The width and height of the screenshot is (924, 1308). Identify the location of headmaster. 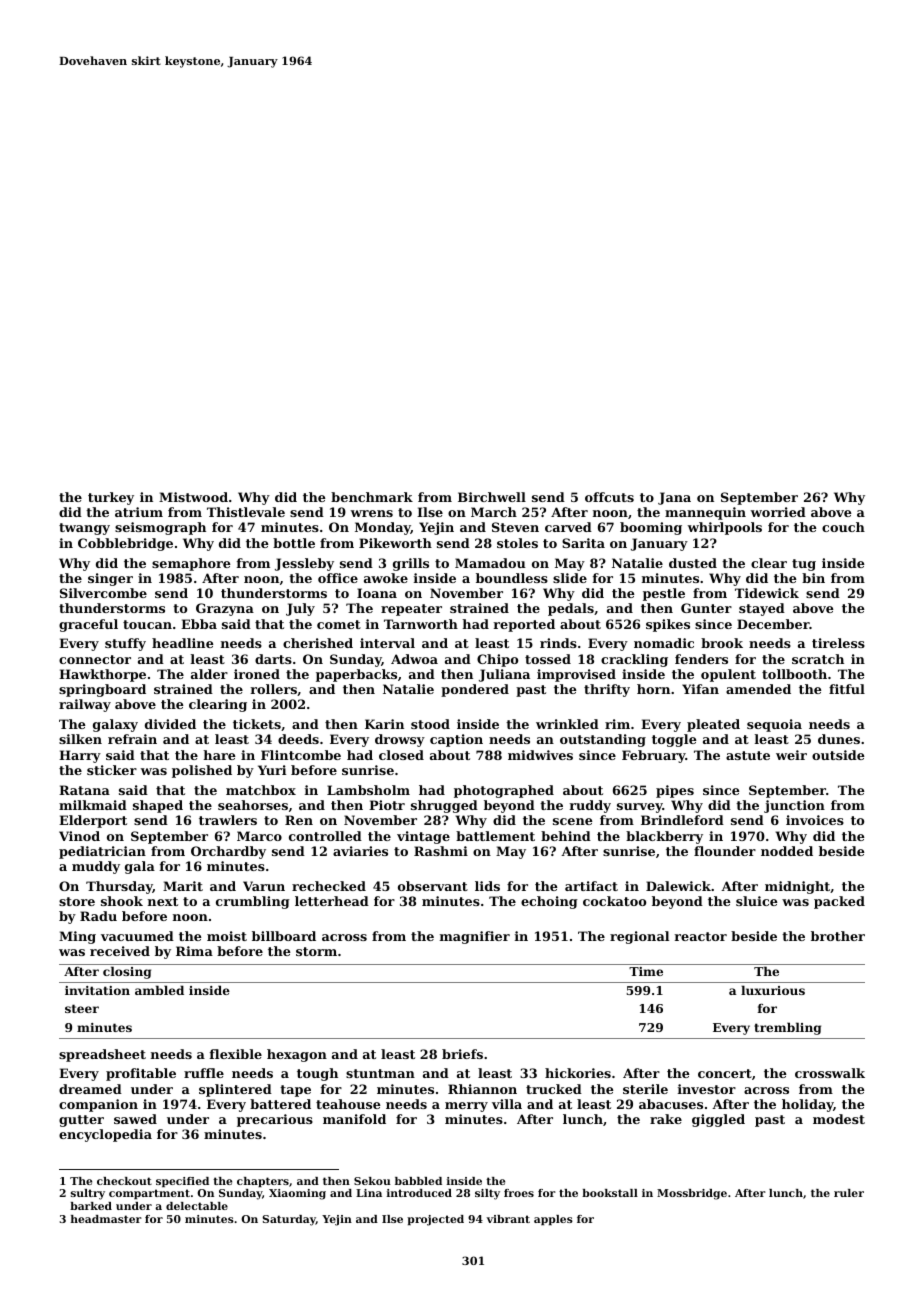
(106, 1219).
